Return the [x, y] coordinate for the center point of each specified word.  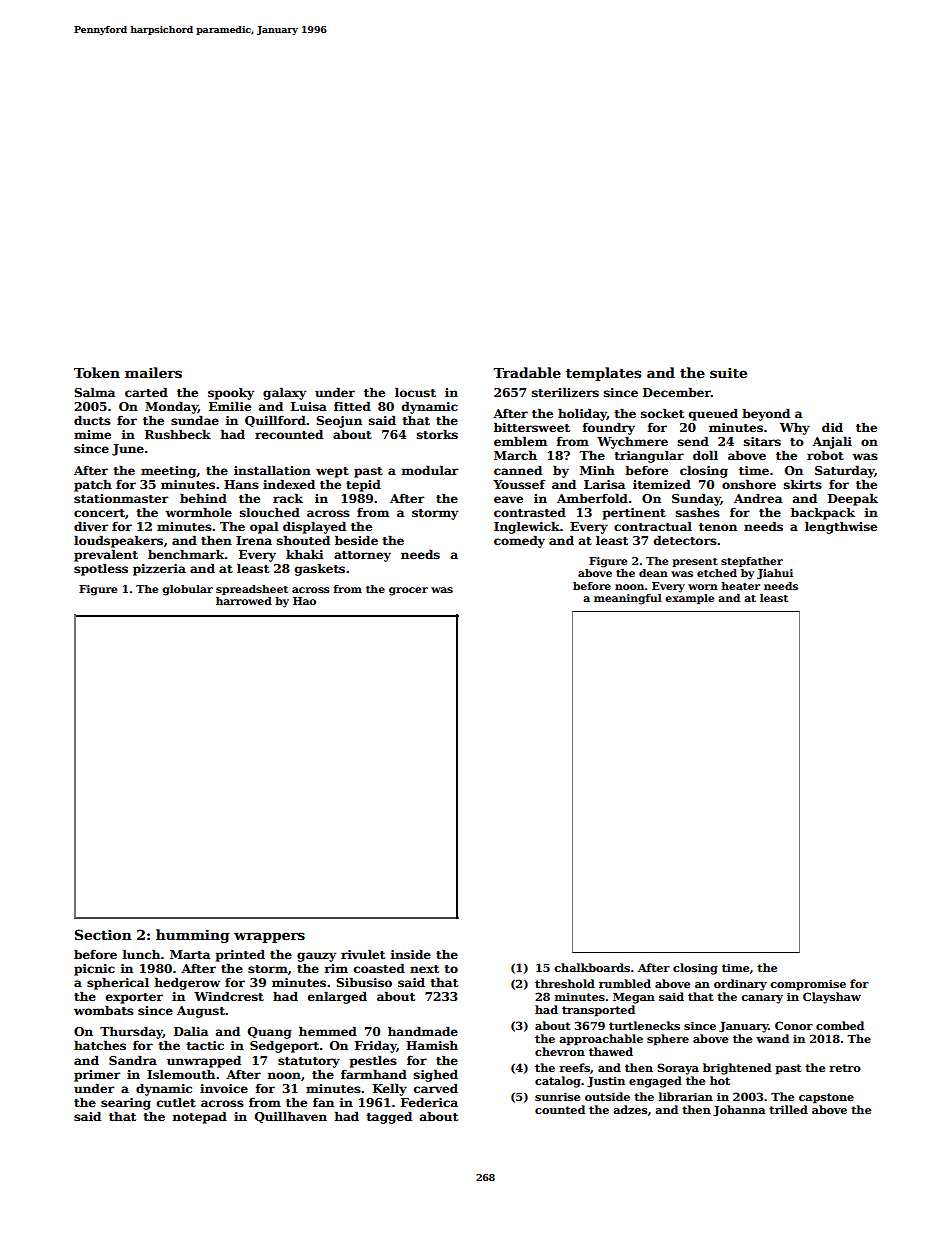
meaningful [628, 599]
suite [728, 373]
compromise [808, 985]
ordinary [740, 985]
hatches [100, 1045]
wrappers [269, 937]
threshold [565, 983]
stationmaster [121, 498]
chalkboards [592, 967]
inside [411, 954]
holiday [582, 414]
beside [356, 540]
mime [92, 434]
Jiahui [775, 574]
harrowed [244, 601]
